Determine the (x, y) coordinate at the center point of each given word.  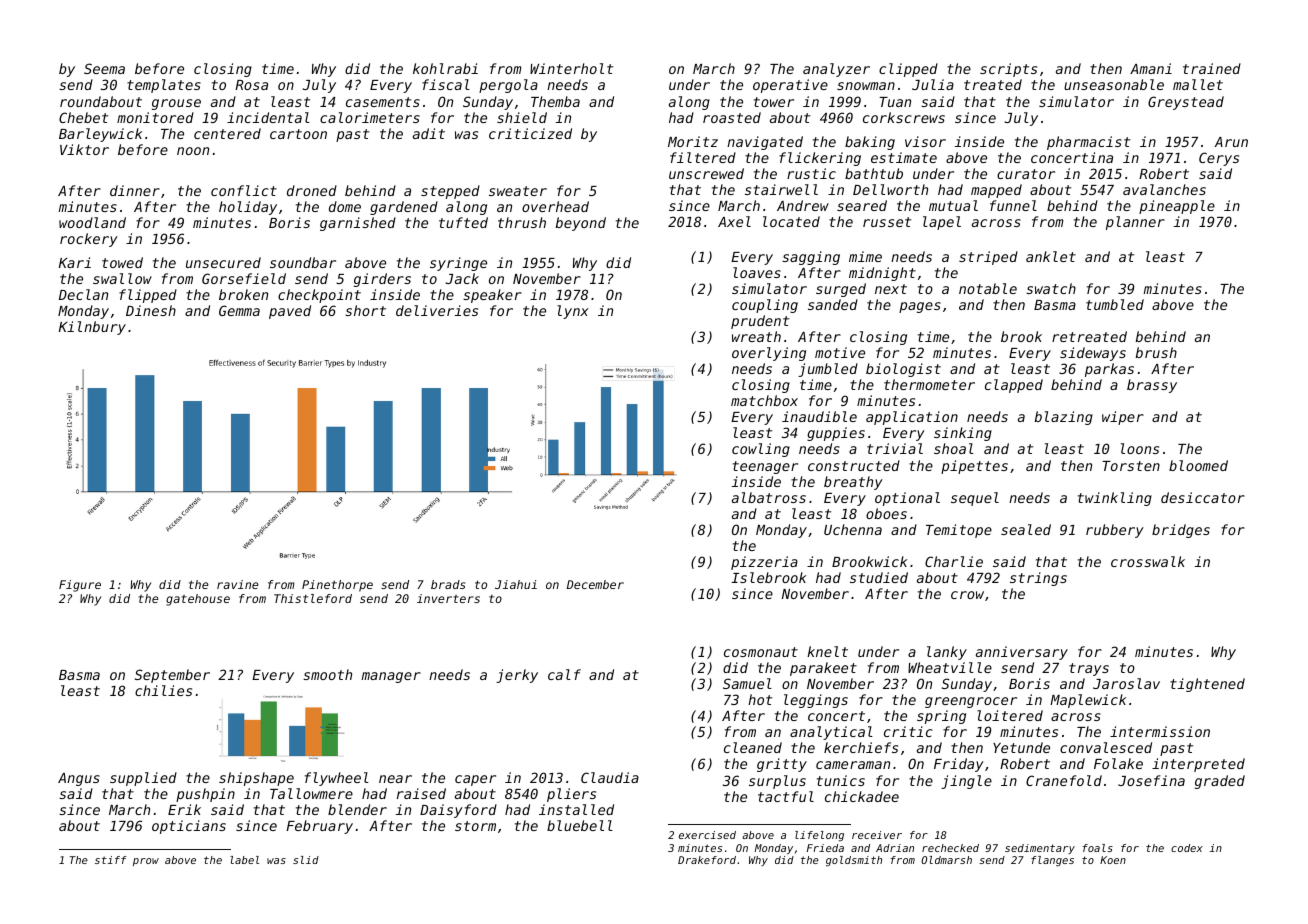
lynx (573, 312)
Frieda (825, 848)
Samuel (747, 683)
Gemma (239, 310)
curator (1026, 174)
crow (967, 595)
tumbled (1115, 304)
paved (290, 312)
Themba (555, 101)
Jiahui (516, 584)
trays (1089, 669)
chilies (163, 690)
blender (357, 809)
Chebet (83, 117)
